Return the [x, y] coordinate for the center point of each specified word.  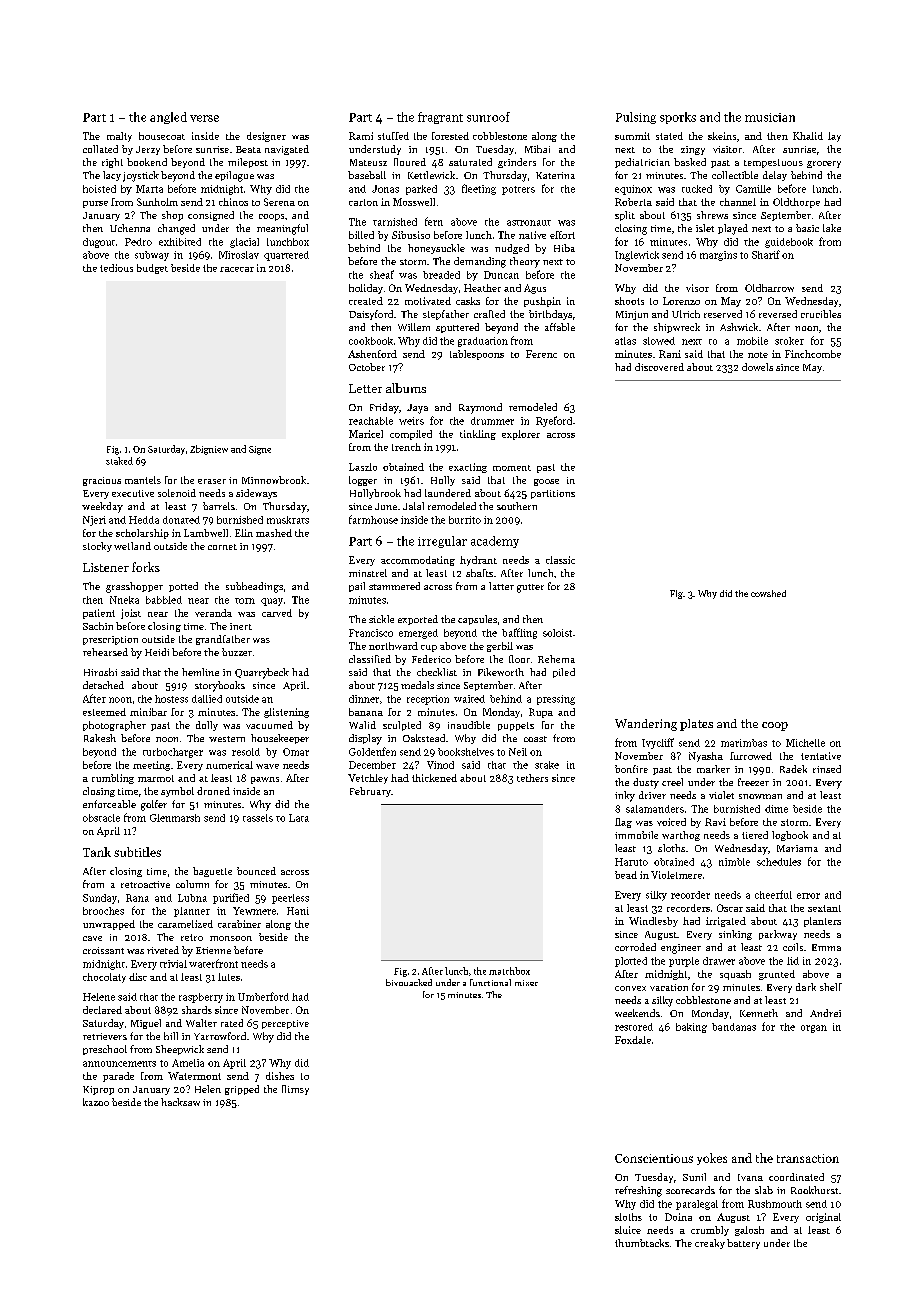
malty [119, 137]
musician [770, 117]
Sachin [98, 626]
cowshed [768, 593]
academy [495, 542]
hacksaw [180, 1102]
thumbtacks [642, 1243]
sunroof [488, 117]
